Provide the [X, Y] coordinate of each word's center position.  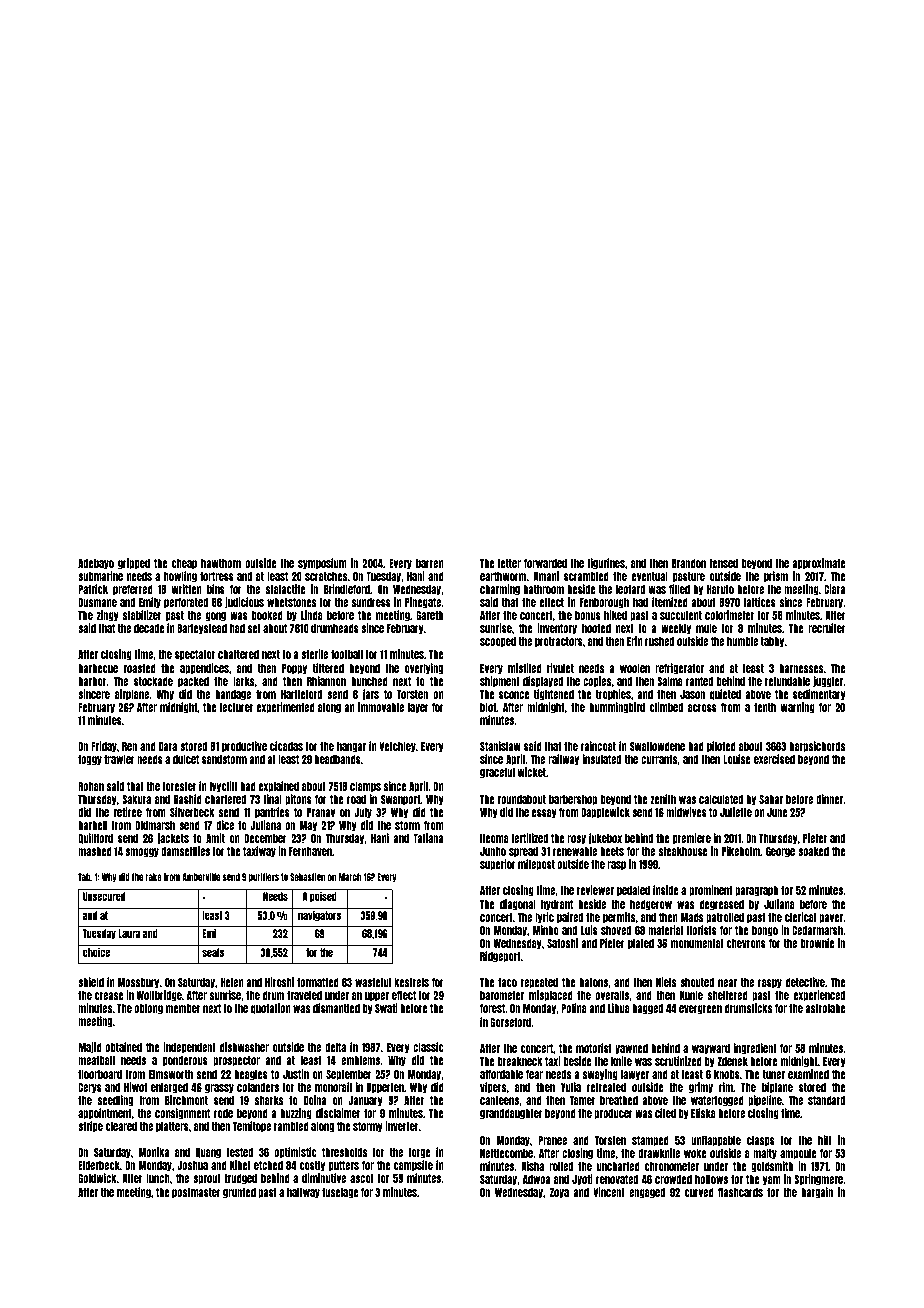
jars [371, 695]
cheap [184, 564]
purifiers [264, 877]
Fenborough [604, 603]
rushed [659, 641]
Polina [574, 1008]
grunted [239, 1193]
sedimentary [819, 695]
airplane [132, 695]
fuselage [340, 1193]
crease [109, 996]
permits [619, 918]
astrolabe [825, 1008]
